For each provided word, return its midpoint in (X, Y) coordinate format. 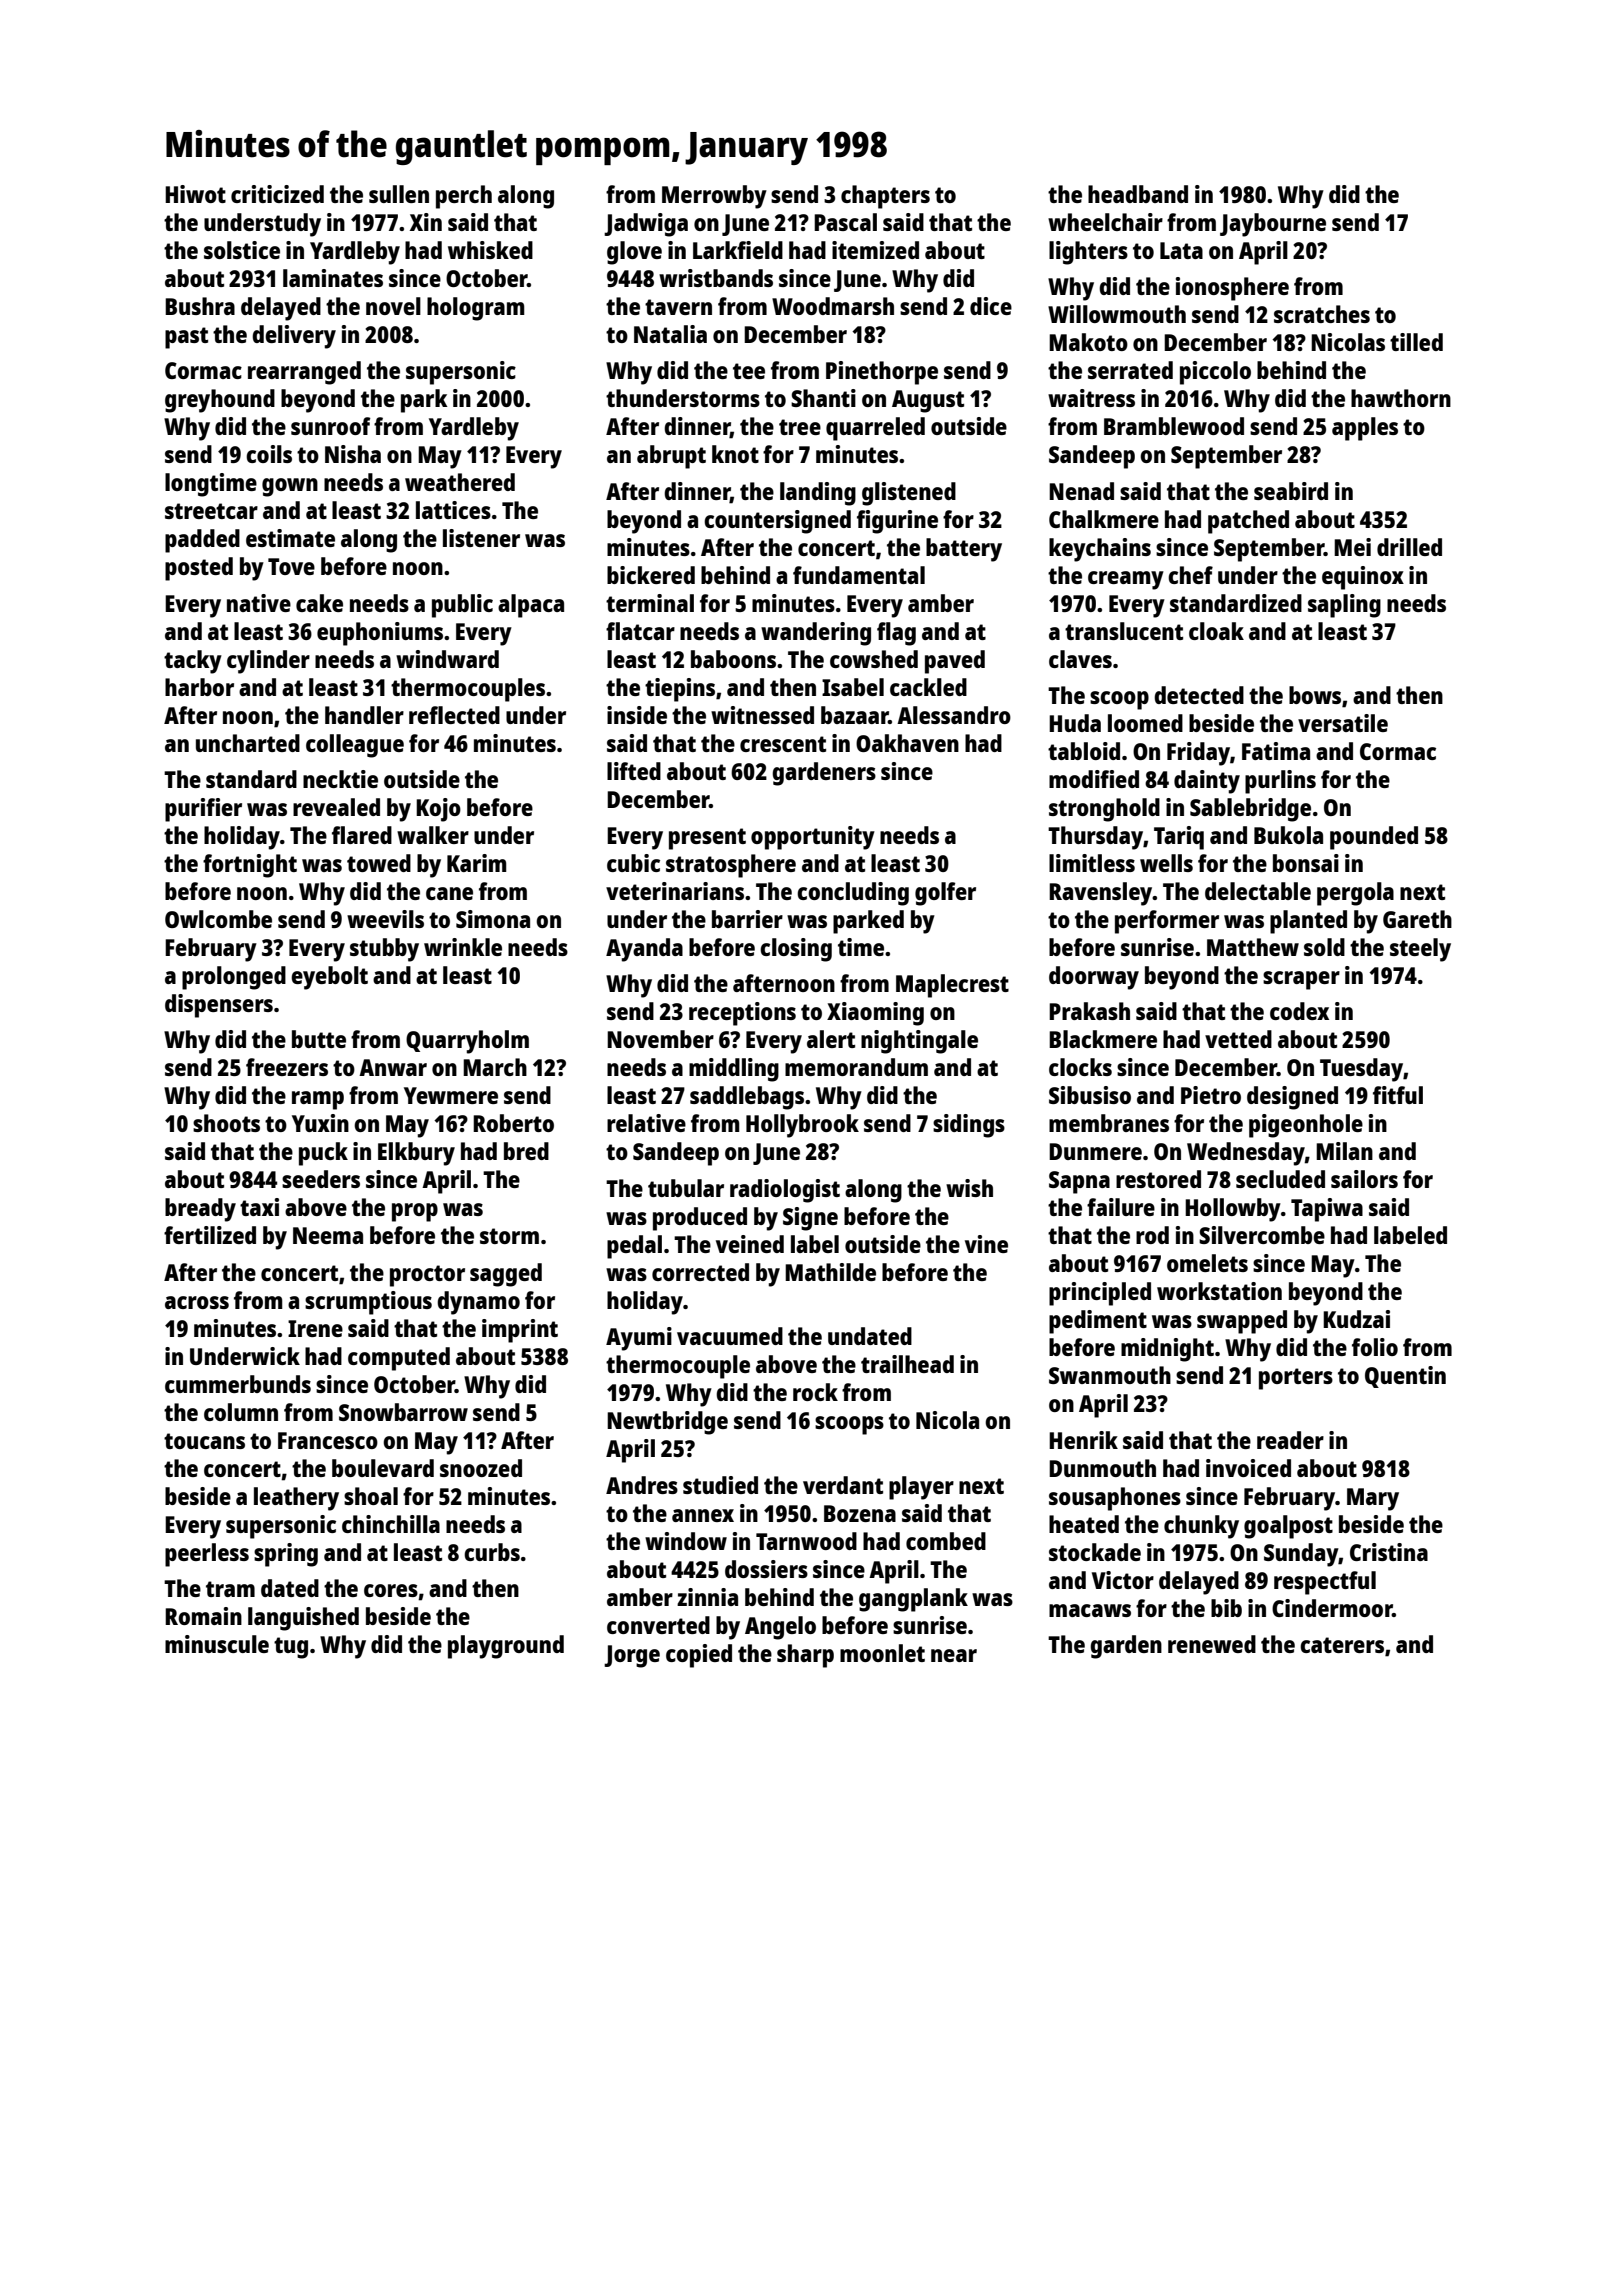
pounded (1374, 838)
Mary (1373, 1499)
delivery (294, 337)
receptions (742, 1014)
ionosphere (1232, 289)
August (928, 401)
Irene (315, 1328)
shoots (226, 1123)
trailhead (907, 1364)
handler (364, 715)
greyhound (220, 401)
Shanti (823, 398)
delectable (1258, 891)
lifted (634, 771)
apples (1365, 429)
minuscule (217, 1644)
